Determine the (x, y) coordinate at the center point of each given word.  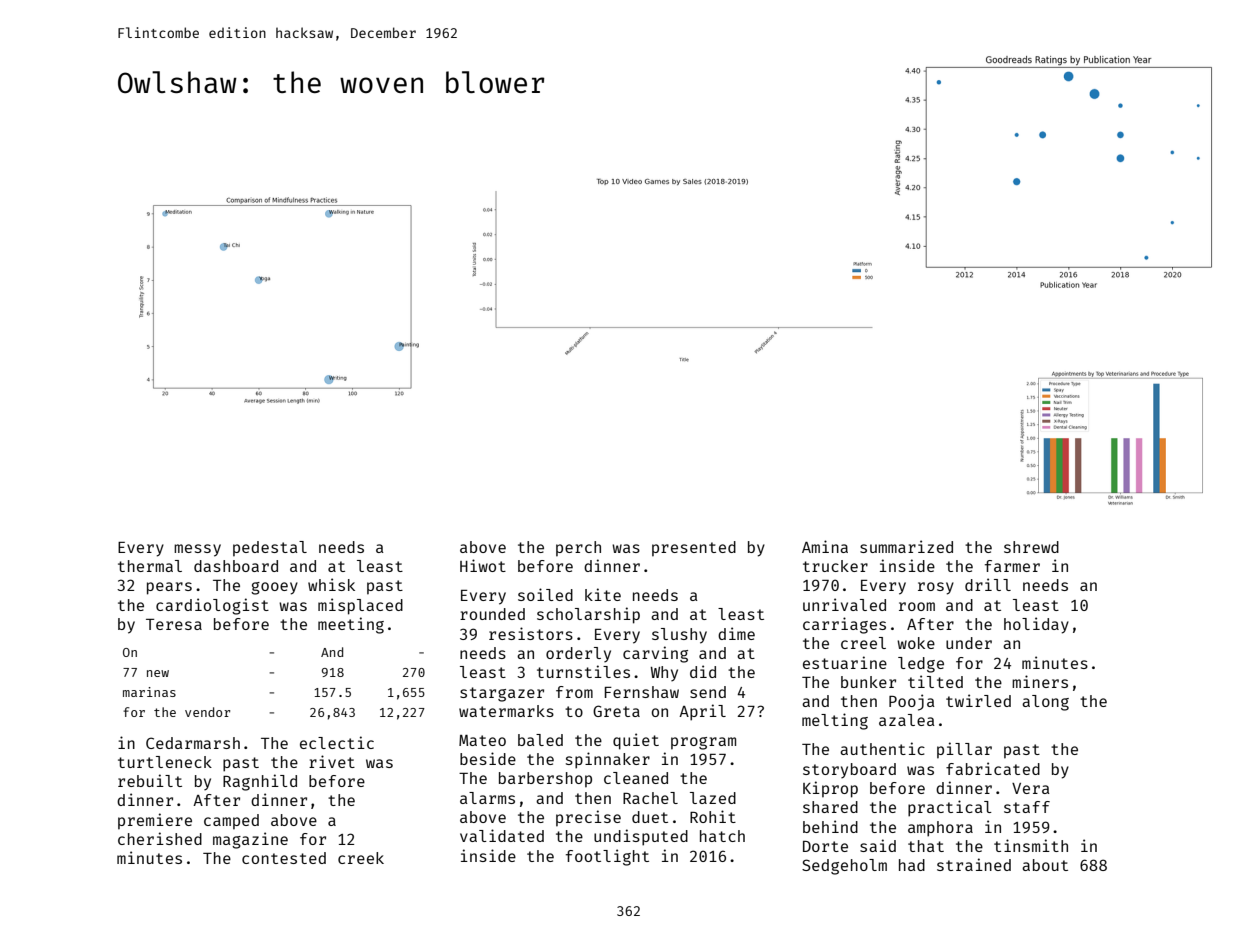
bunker (868, 682)
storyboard (849, 771)
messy (197, 550)
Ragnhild (260, 782)
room (917, 606)
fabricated (993, 768)
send (708, 692)
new (158, 673)
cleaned (636, 778)
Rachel (650, 798)
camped (231, 822)
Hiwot (483, 565)
